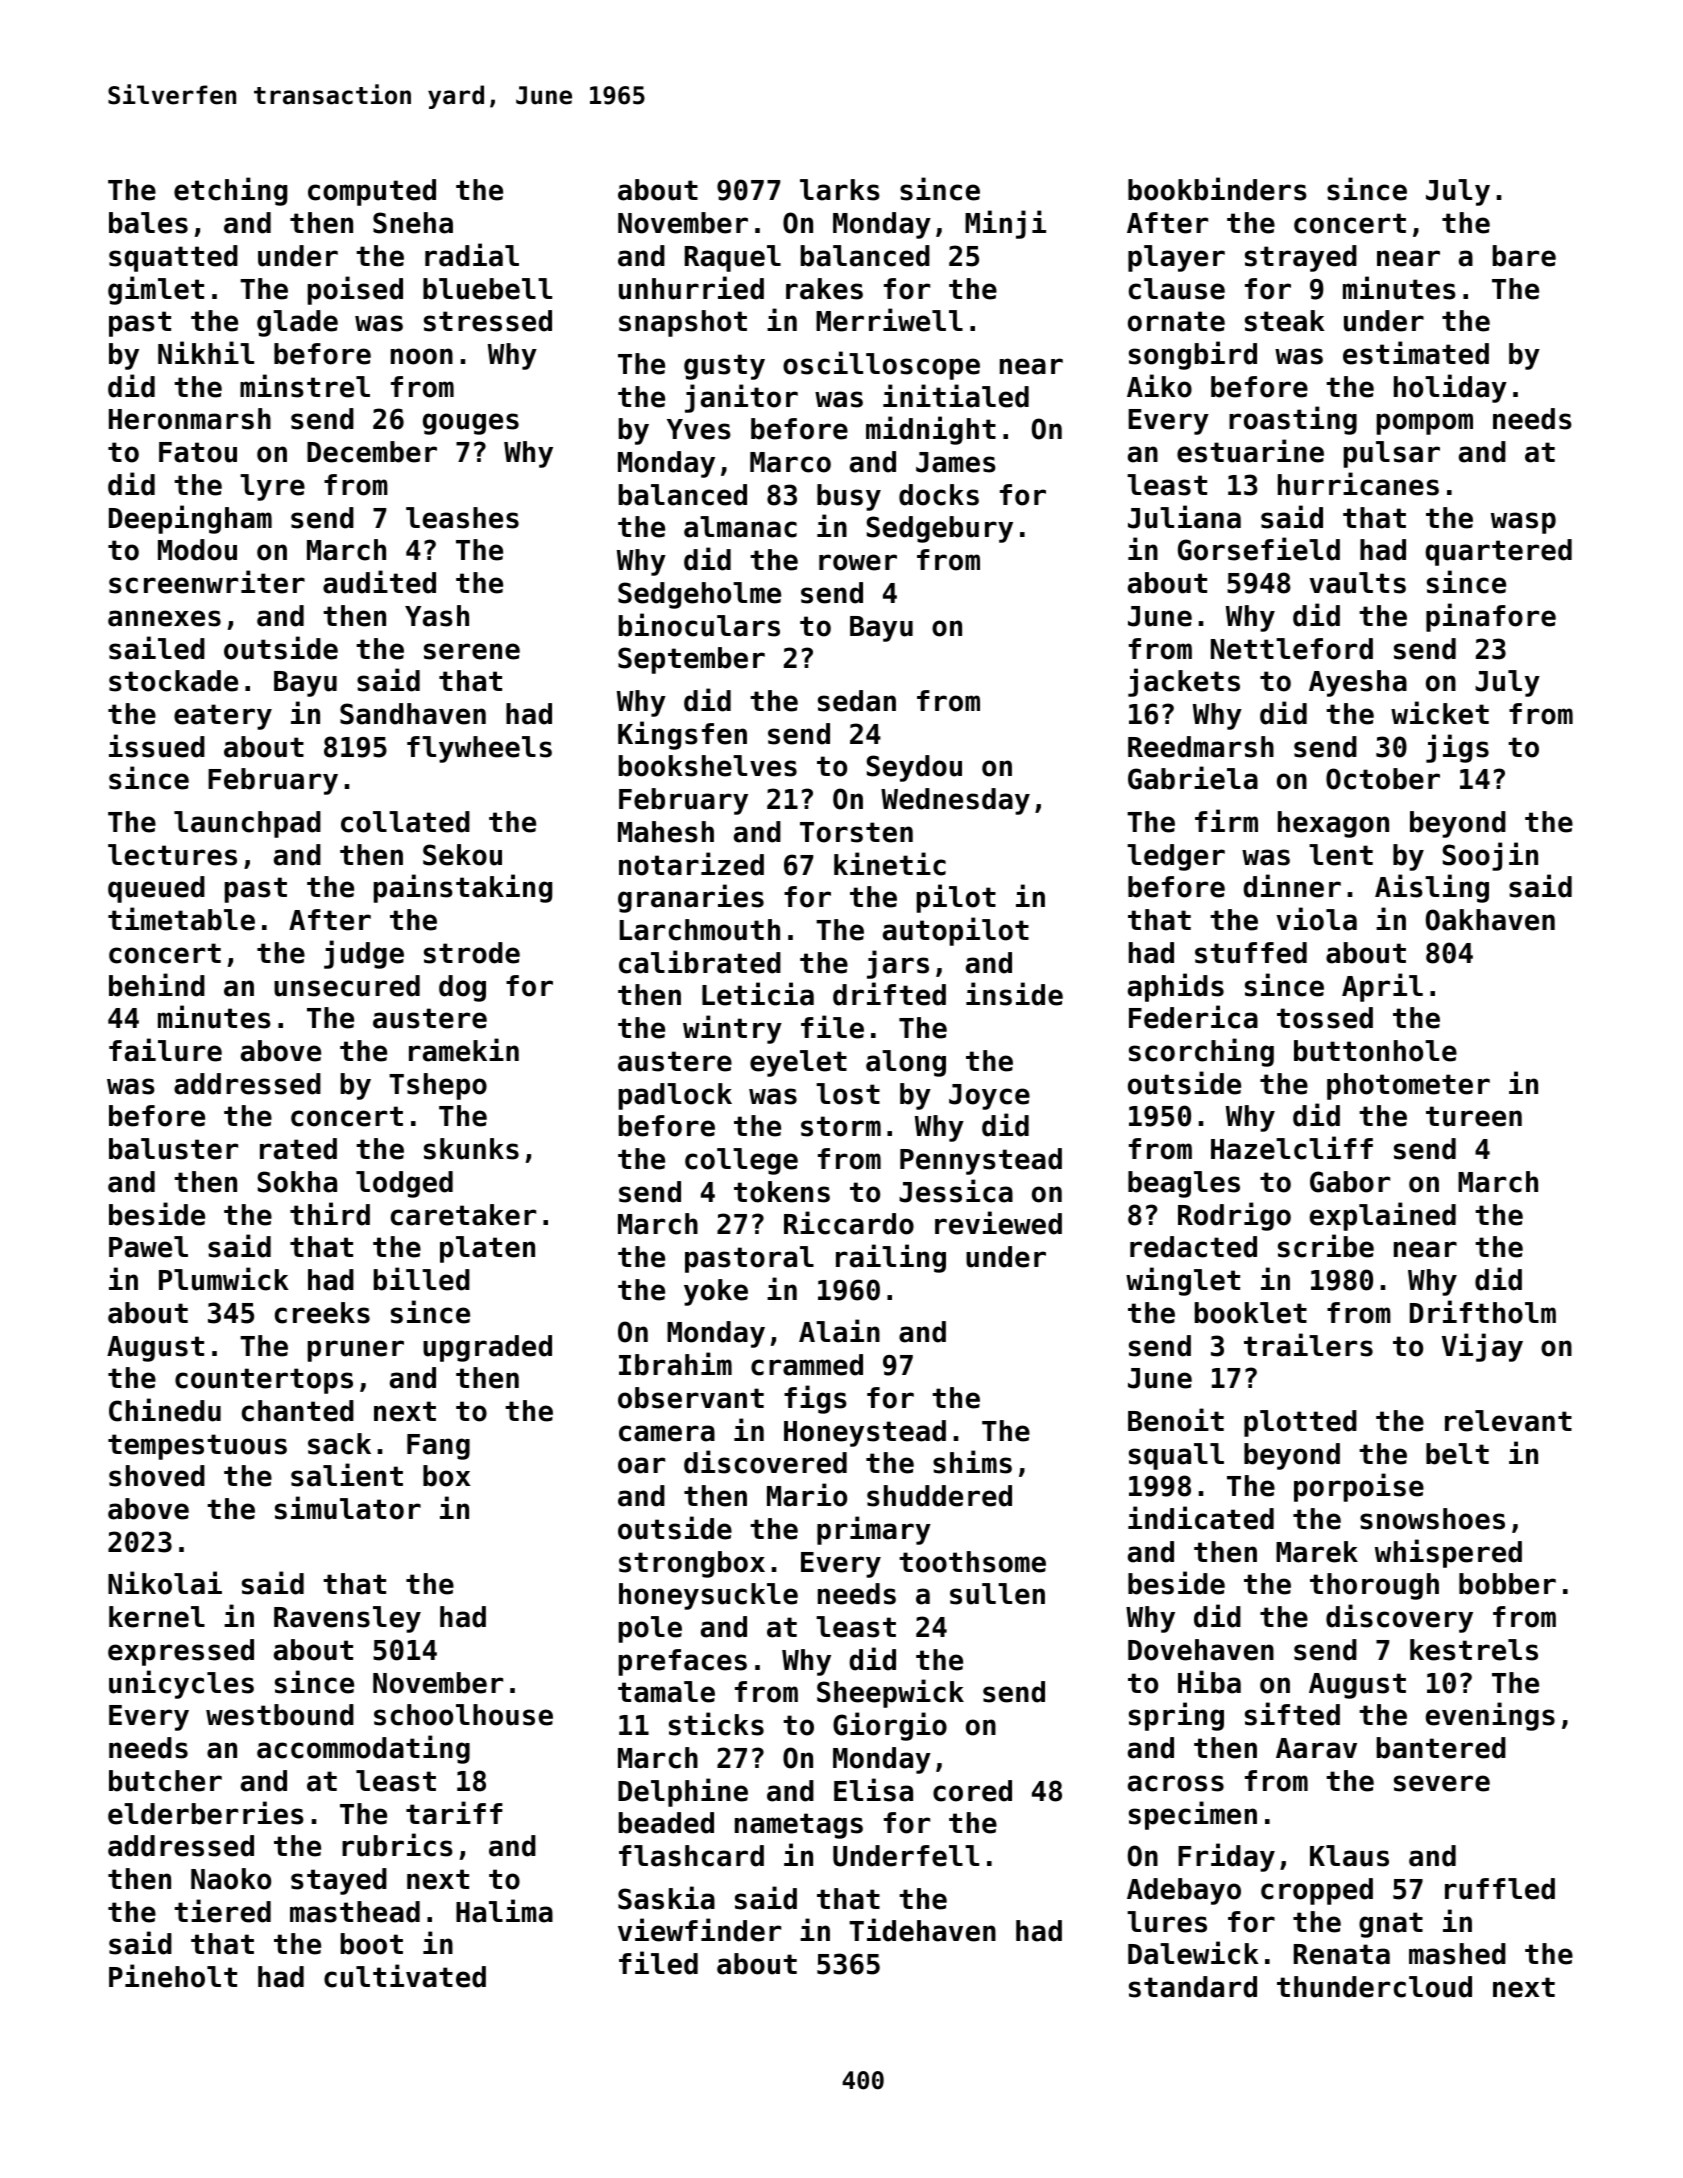  Describe the element at coordinates (148, 223) in the document. I see `bales` at that location.
